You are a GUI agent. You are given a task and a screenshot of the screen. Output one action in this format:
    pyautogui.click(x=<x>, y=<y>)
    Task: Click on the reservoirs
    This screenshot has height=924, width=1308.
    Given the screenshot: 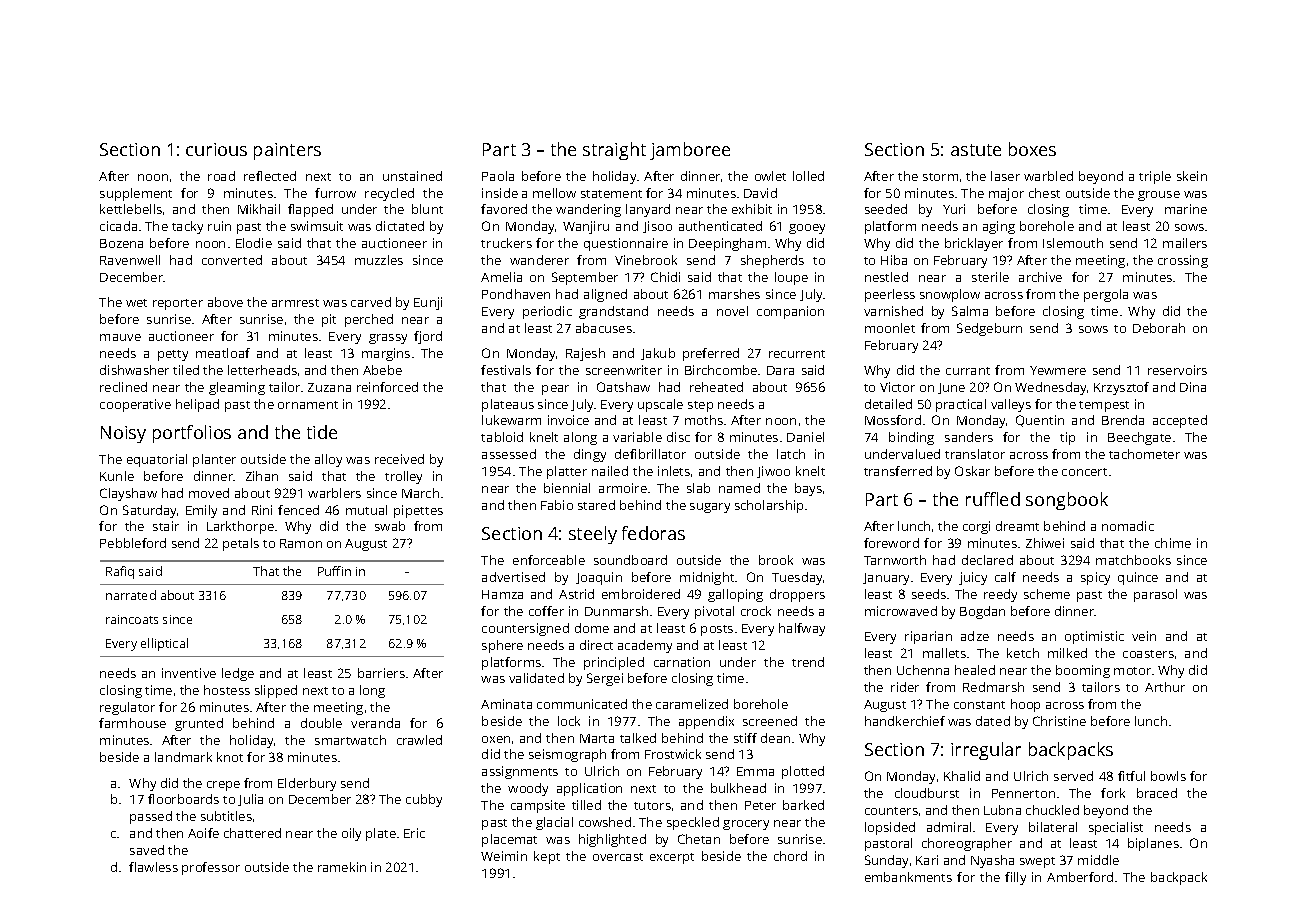 What is the action you would take?
    pyautogui.click(x=1177, y=370)
